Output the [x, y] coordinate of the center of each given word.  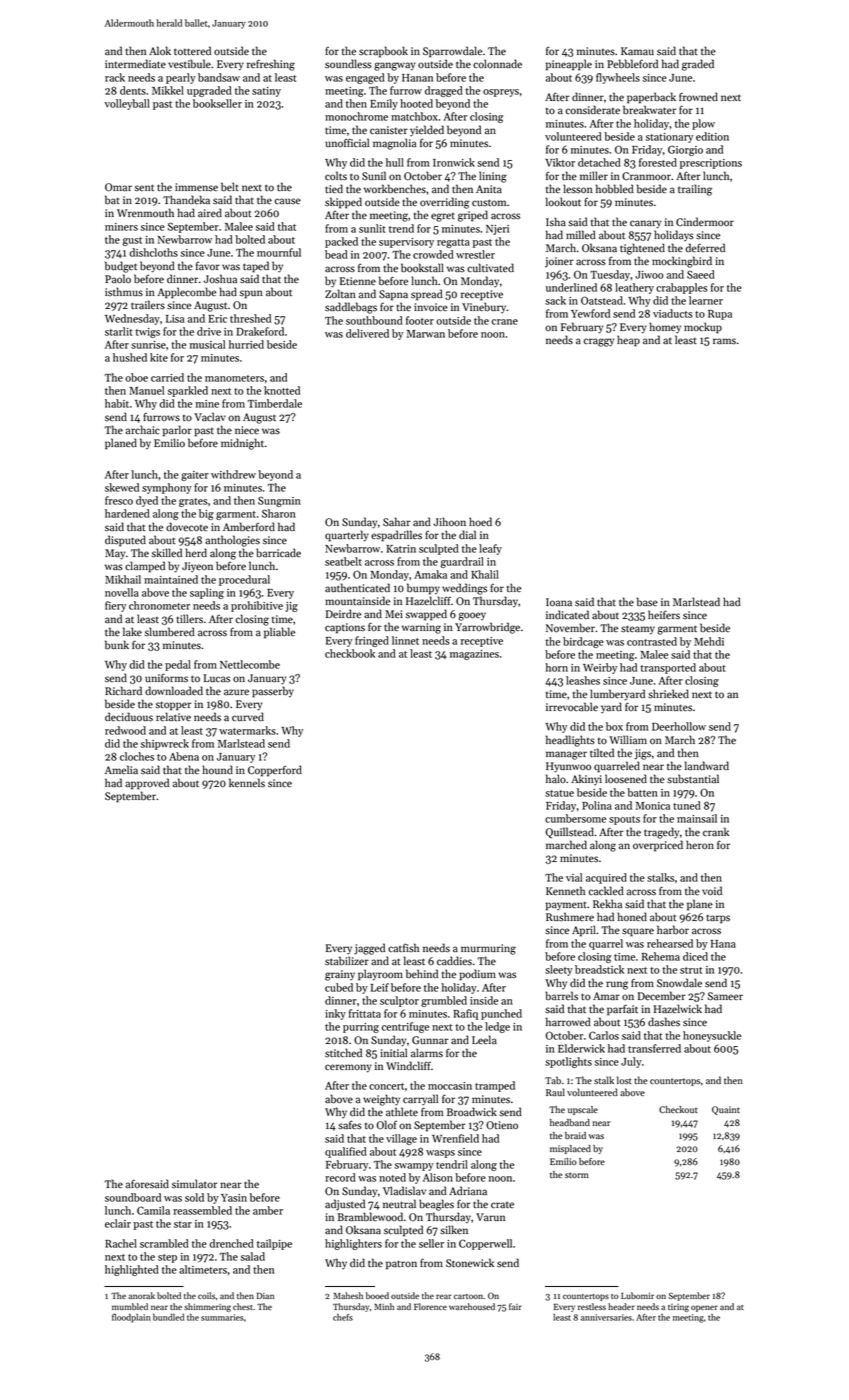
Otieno [502, 1125]
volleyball [127, 104]
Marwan [426, 334]
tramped [495, 1086]
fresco [119, 500]
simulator [195, 1184]
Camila [153, 1210]
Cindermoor [705, 222]
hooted [416, 103]
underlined [571, 287]
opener [704, 1308]
